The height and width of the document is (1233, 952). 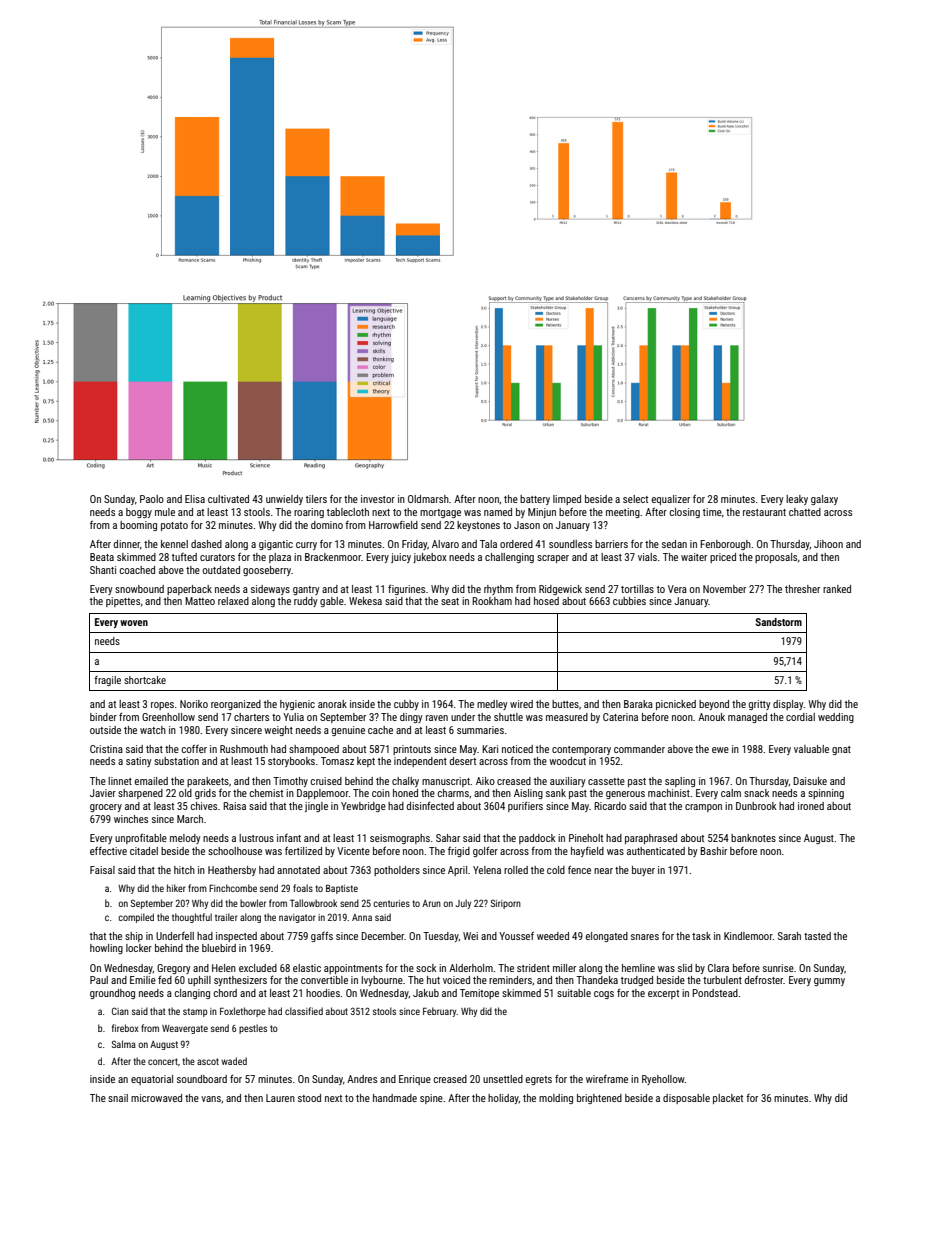 I want to click on Sandstorm, so click(x=779, y=622).
